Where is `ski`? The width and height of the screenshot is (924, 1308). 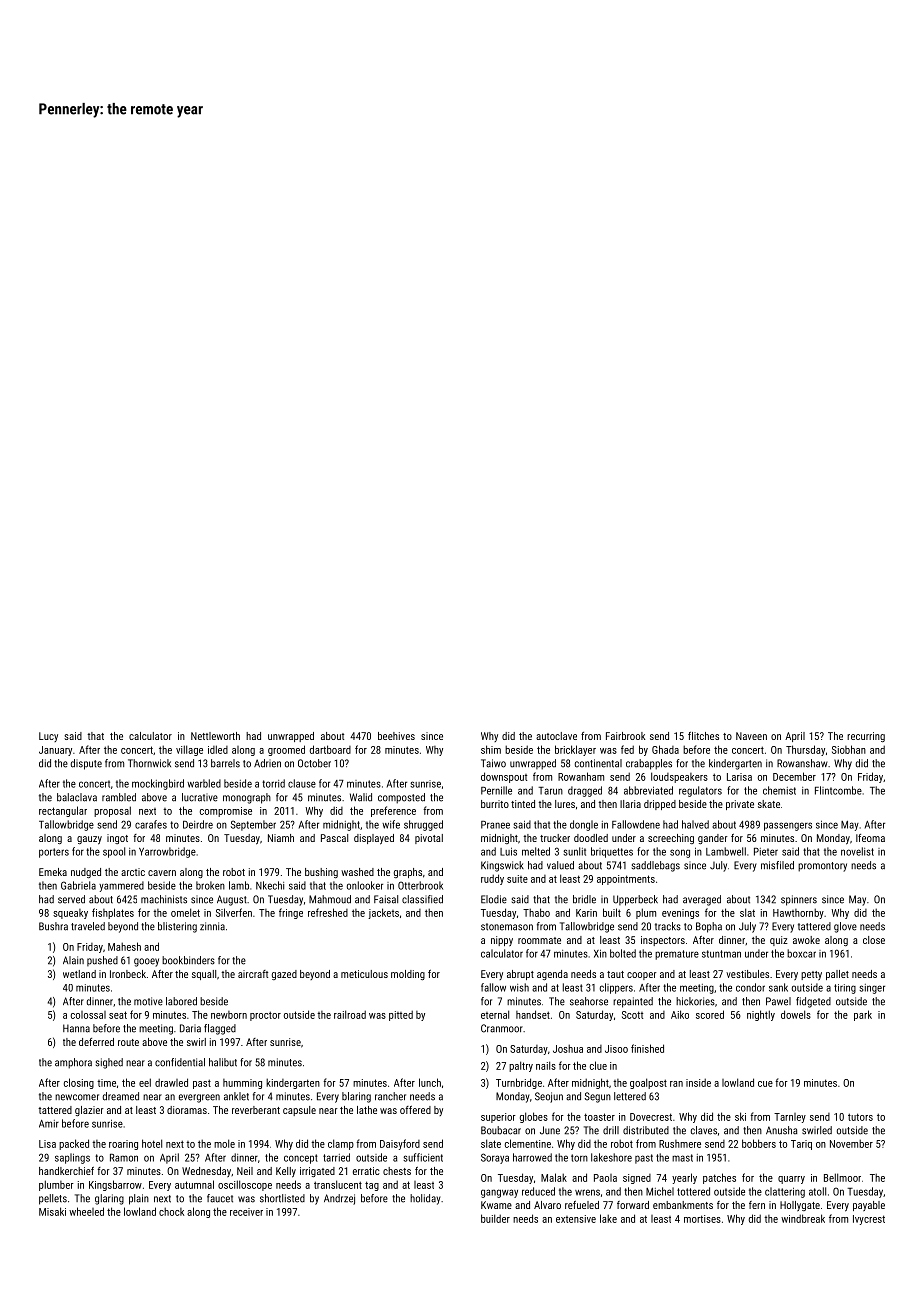
ski is located at coordinates (740, 1116).
